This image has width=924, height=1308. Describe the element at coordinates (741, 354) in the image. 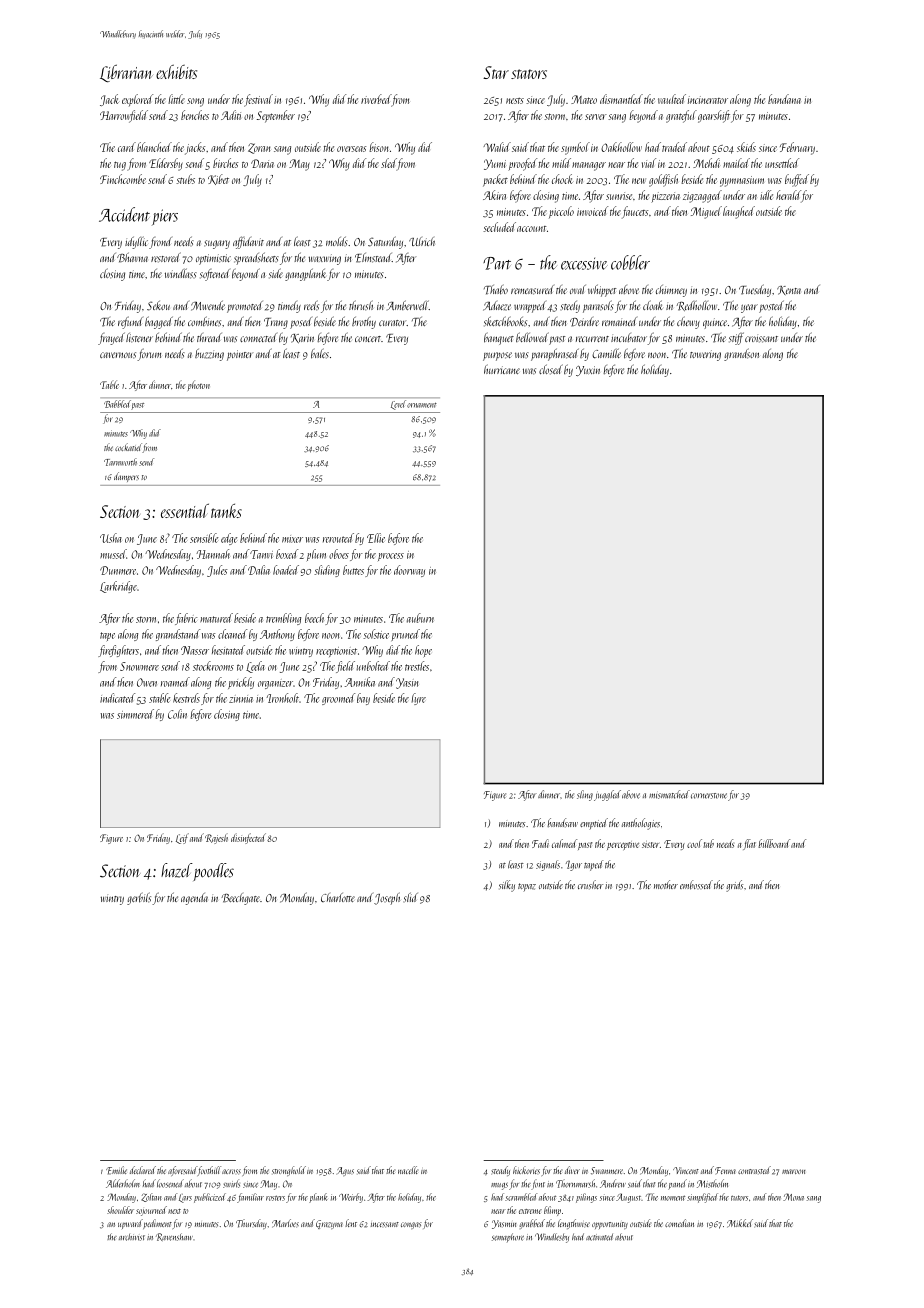

I see `grandson` at that location.
